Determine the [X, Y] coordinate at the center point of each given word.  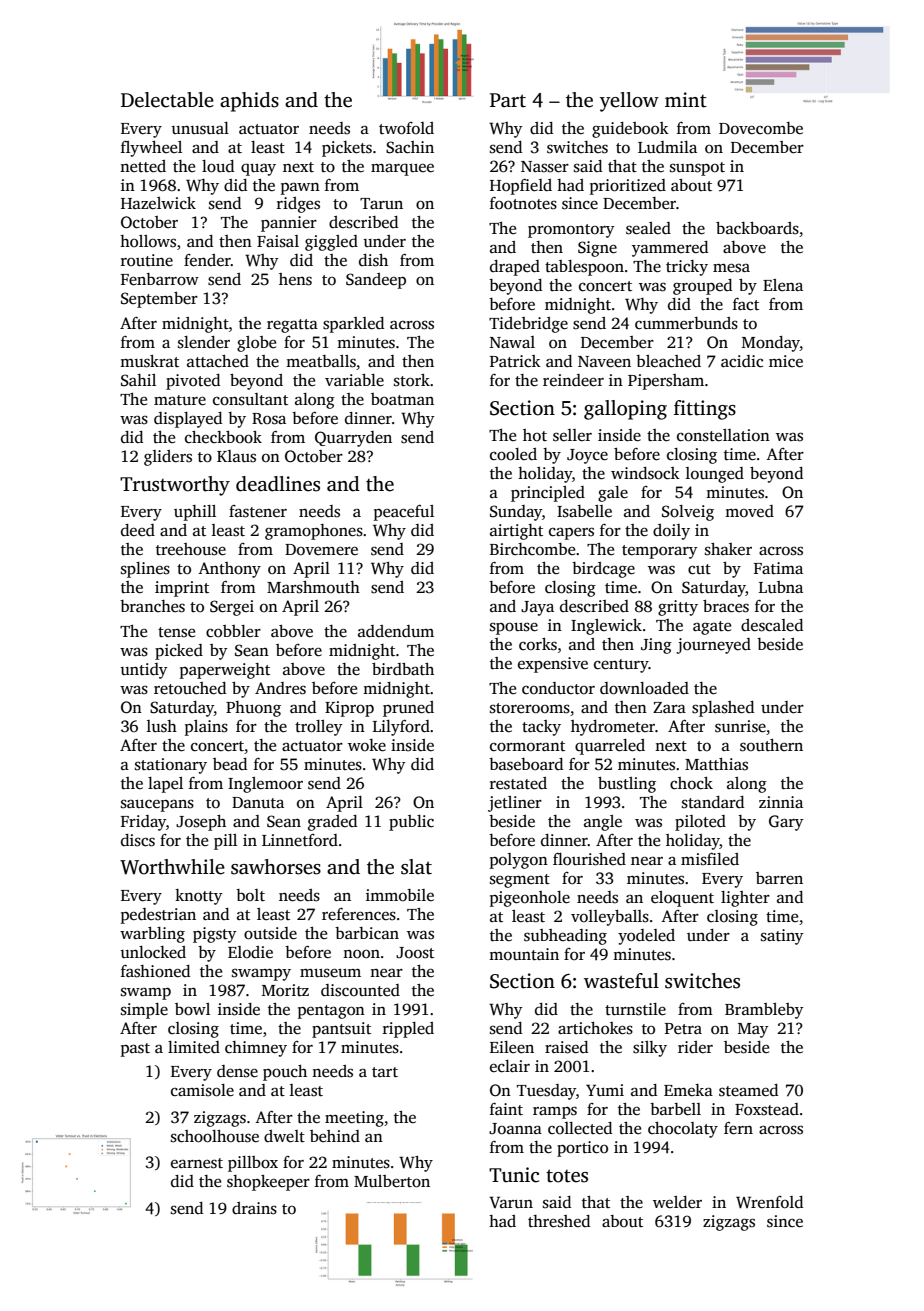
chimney [256, 1049]
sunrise [740, 726]
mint [686, 100]
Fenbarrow [160, 279]
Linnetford [300, 840]
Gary [786, 823]
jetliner [515, 804]
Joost [415, 953]
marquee [402, 169]
